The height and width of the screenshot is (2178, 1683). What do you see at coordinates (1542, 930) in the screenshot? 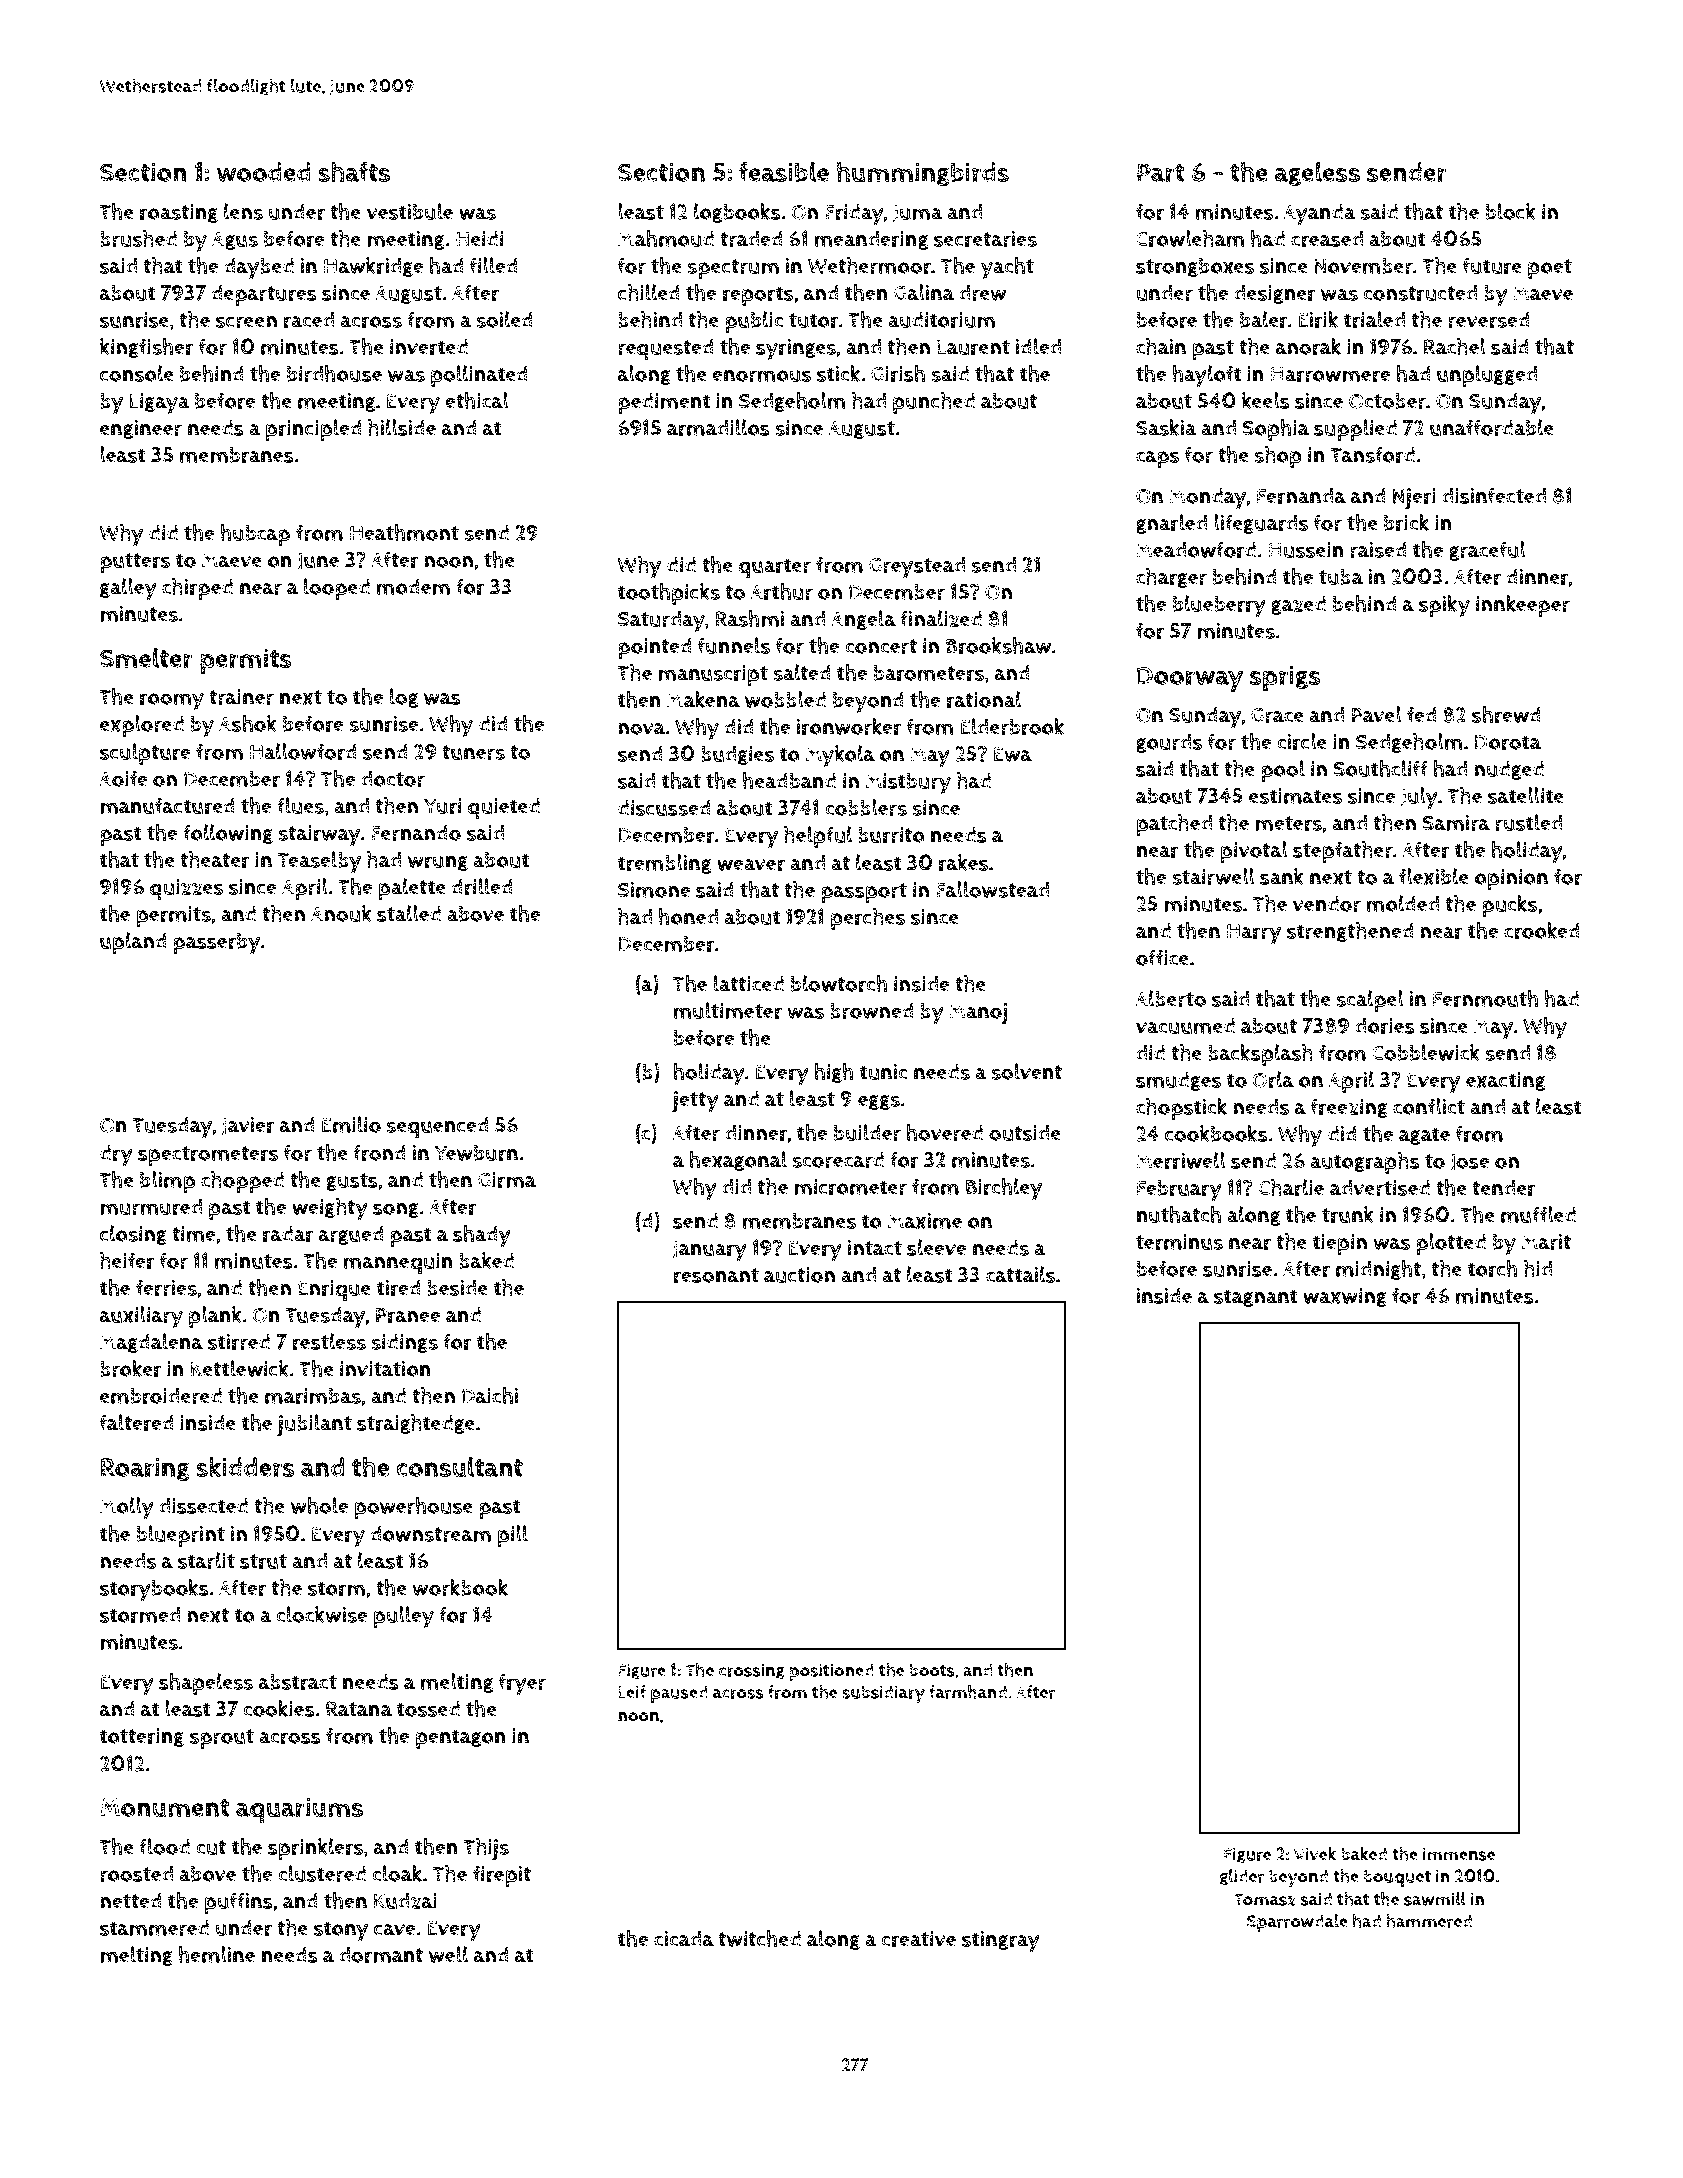
I see `crooked` at bounding box center [1542, 930].
